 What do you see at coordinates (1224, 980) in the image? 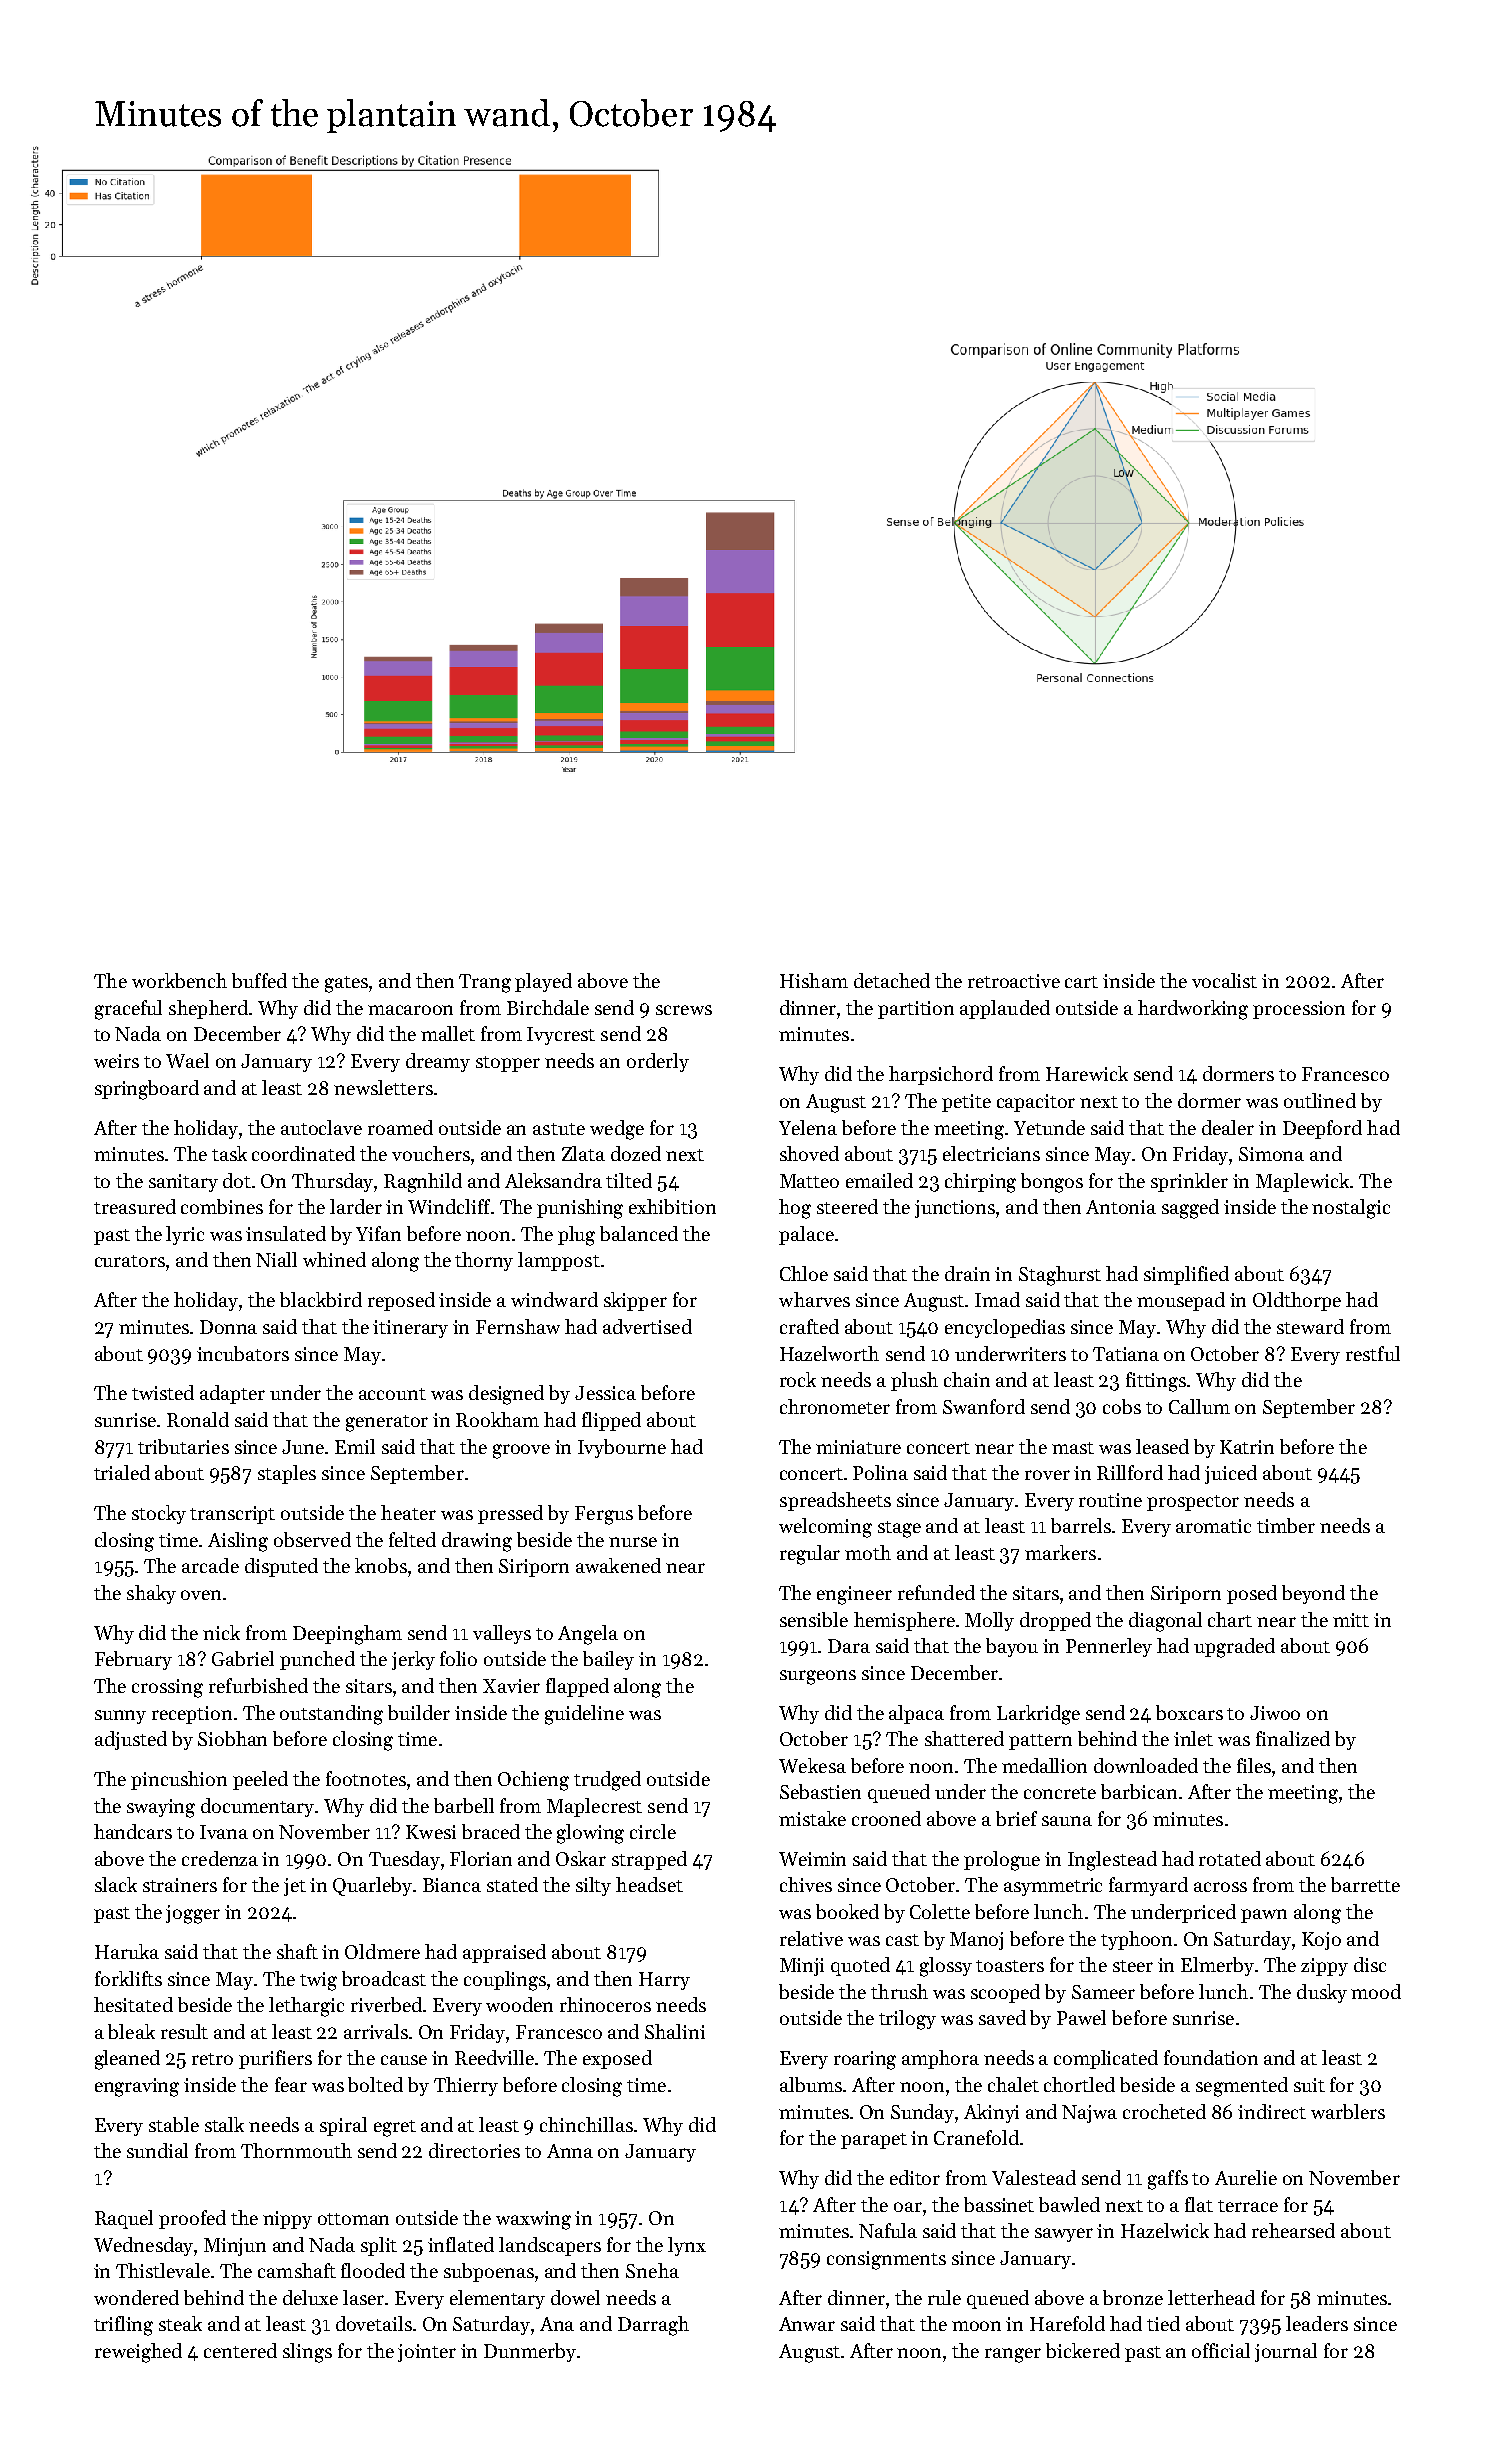
I see `vocalist` at bounding box center [1224, 980].
